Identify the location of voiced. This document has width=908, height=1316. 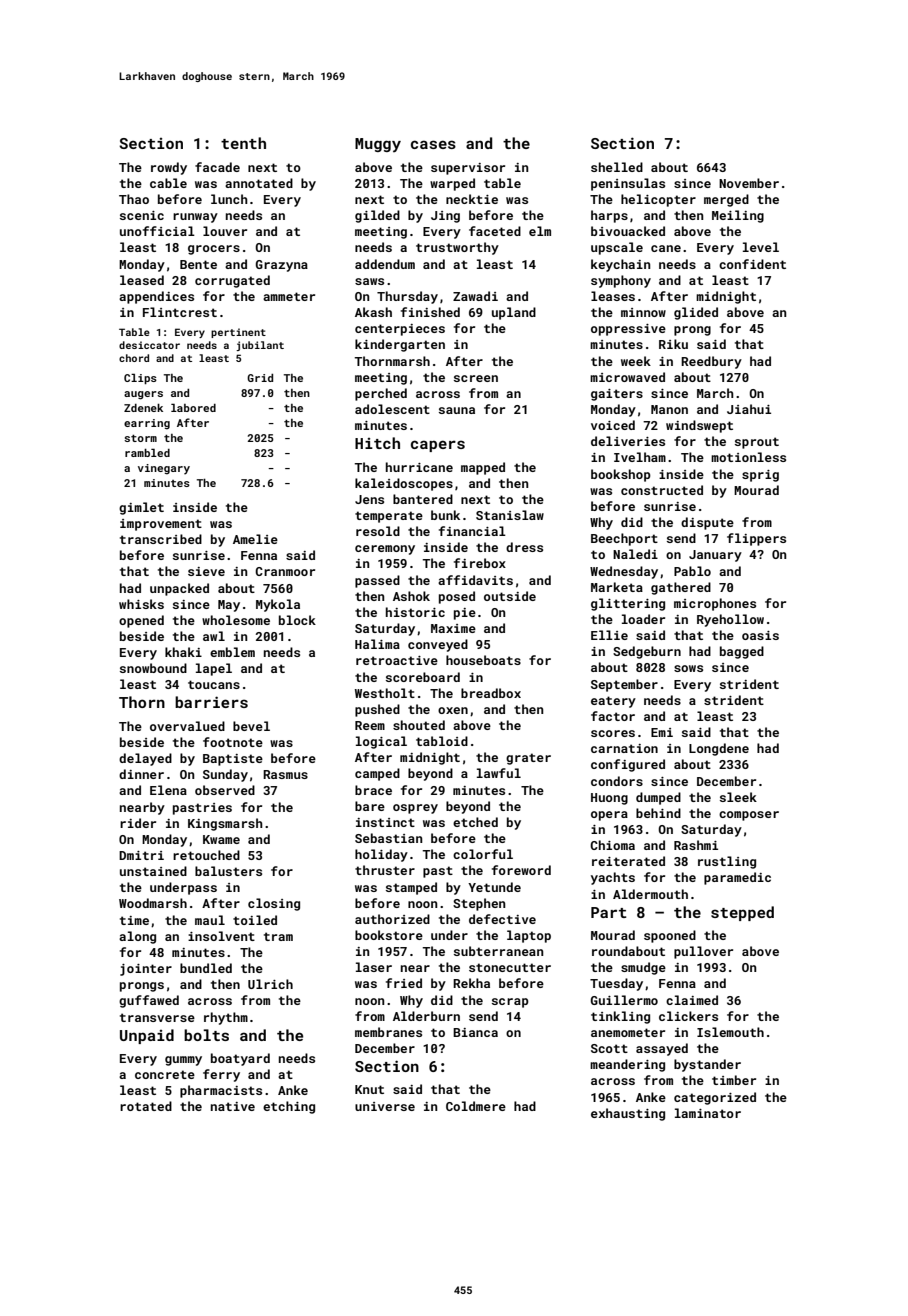
(613, 425).
